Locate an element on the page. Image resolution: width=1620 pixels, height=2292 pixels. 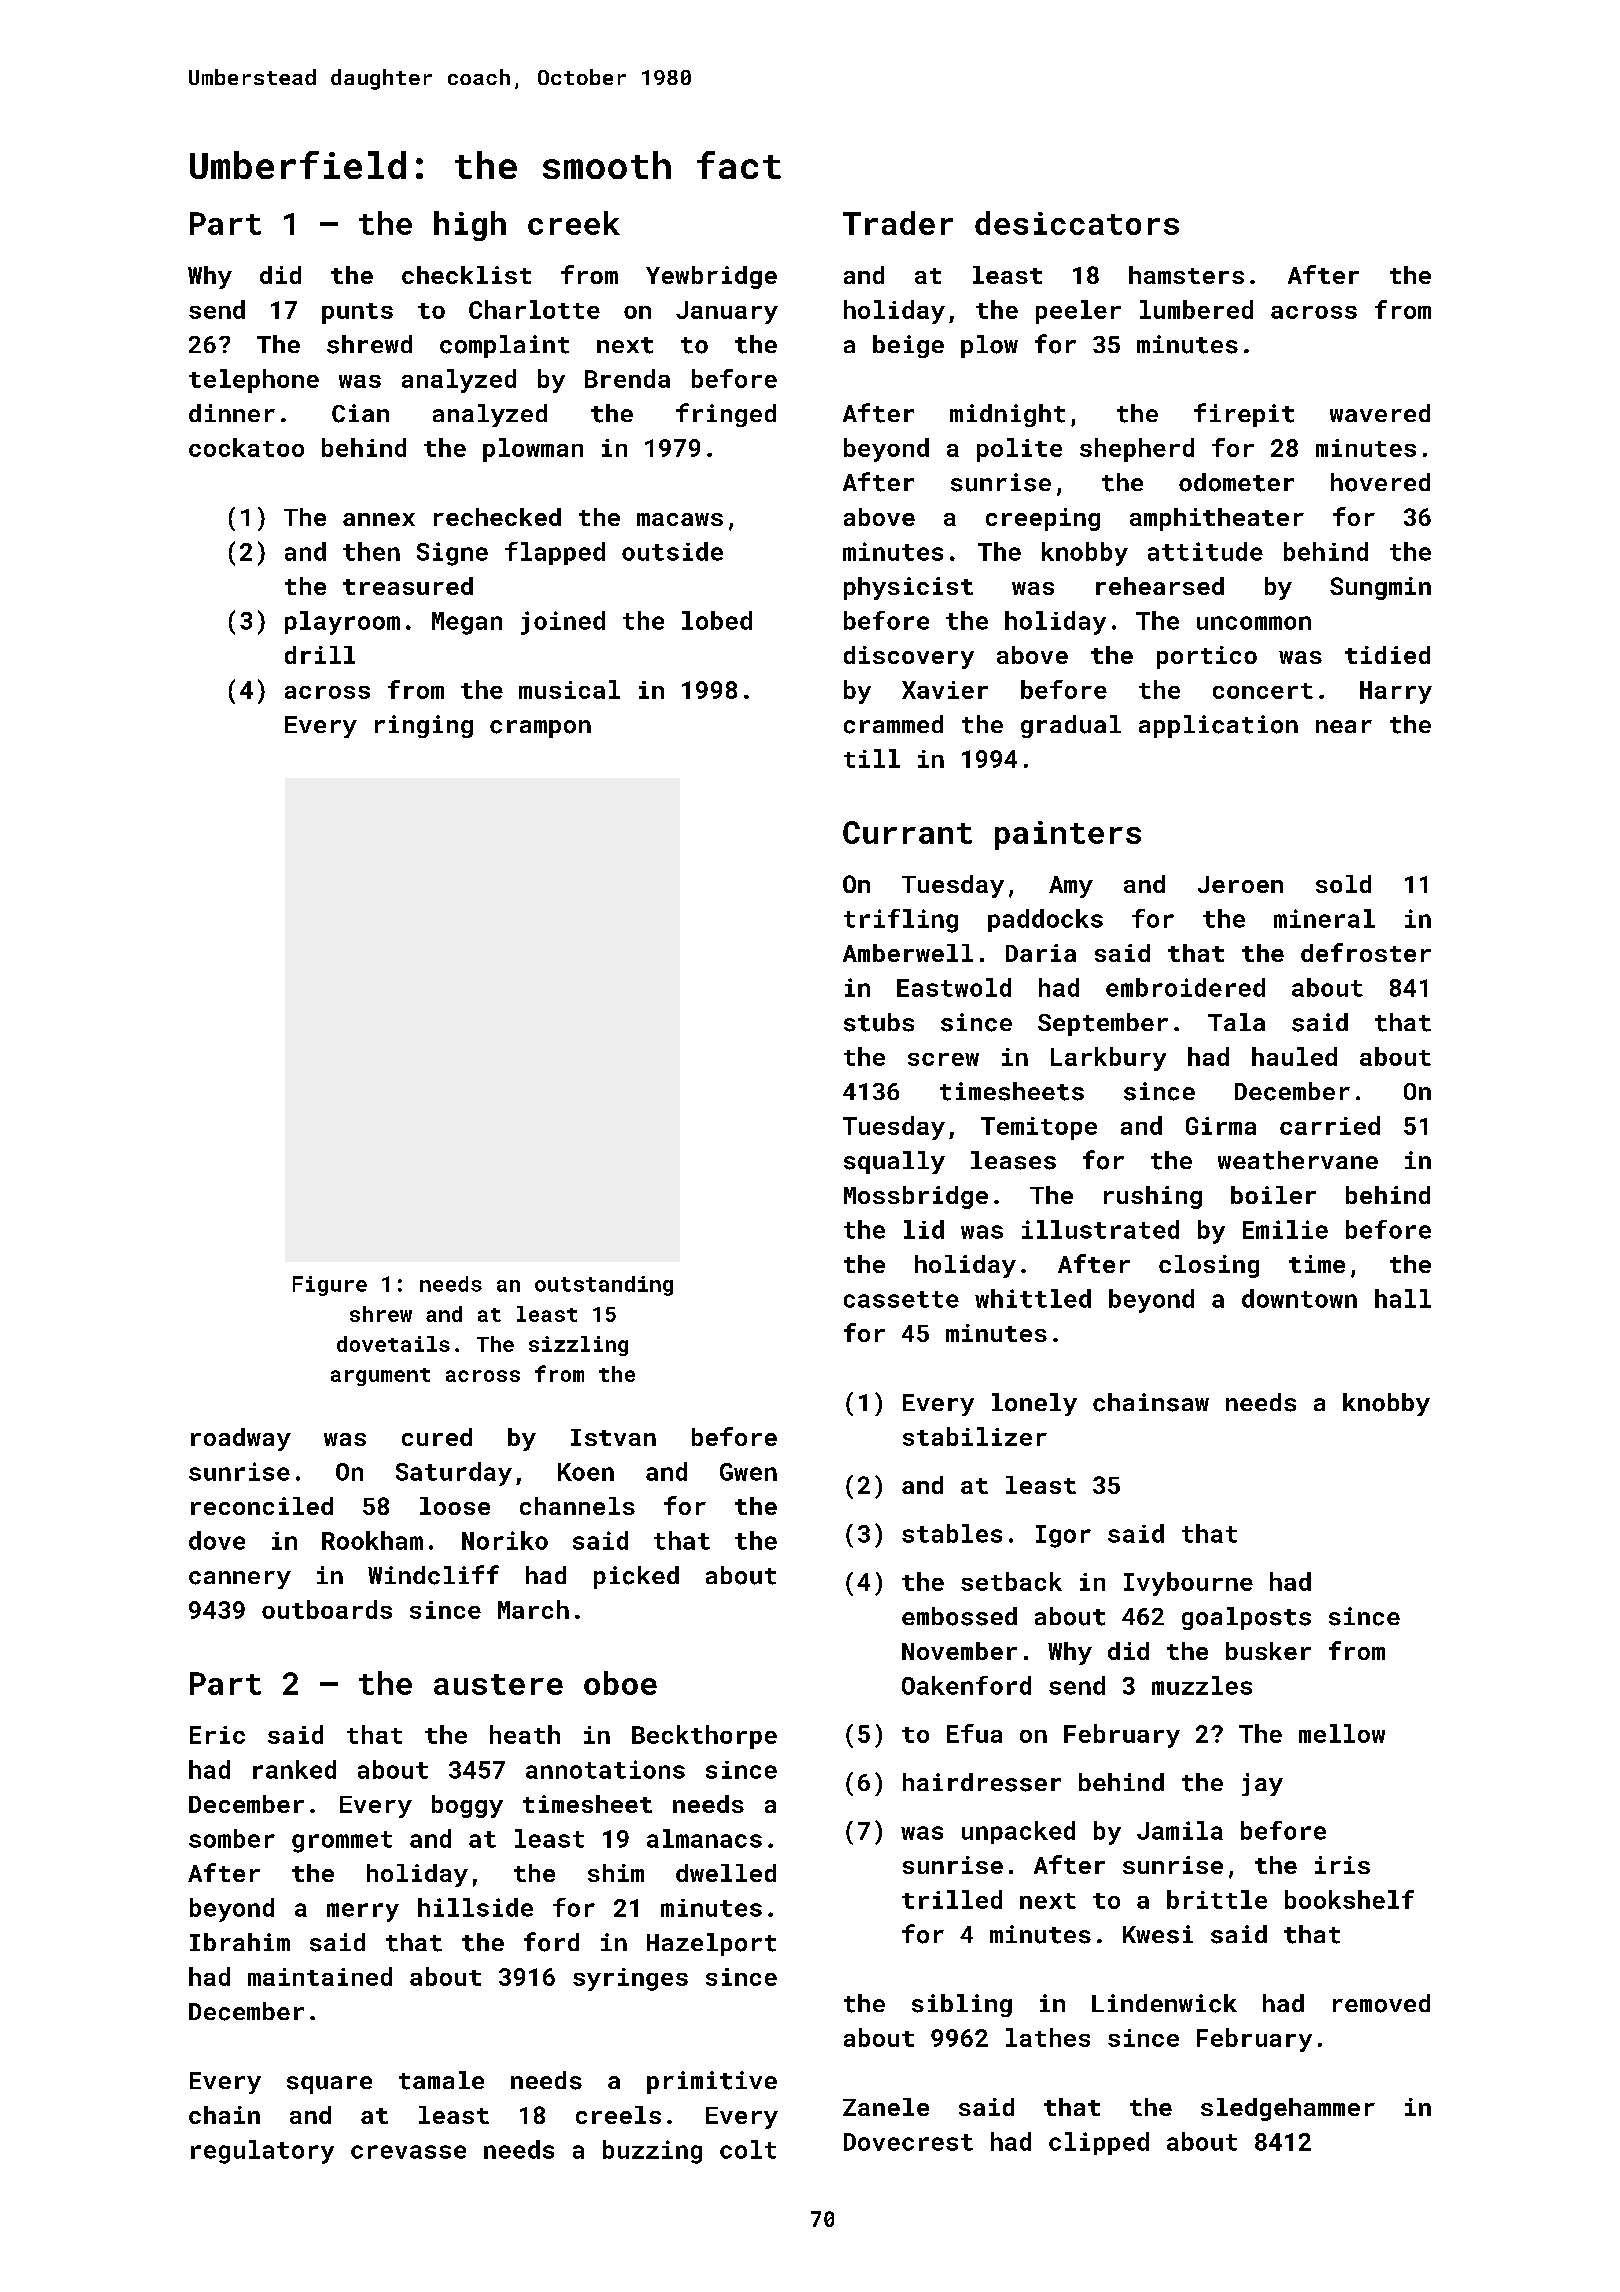
Gwen is located at coordinates (748, 1472).
